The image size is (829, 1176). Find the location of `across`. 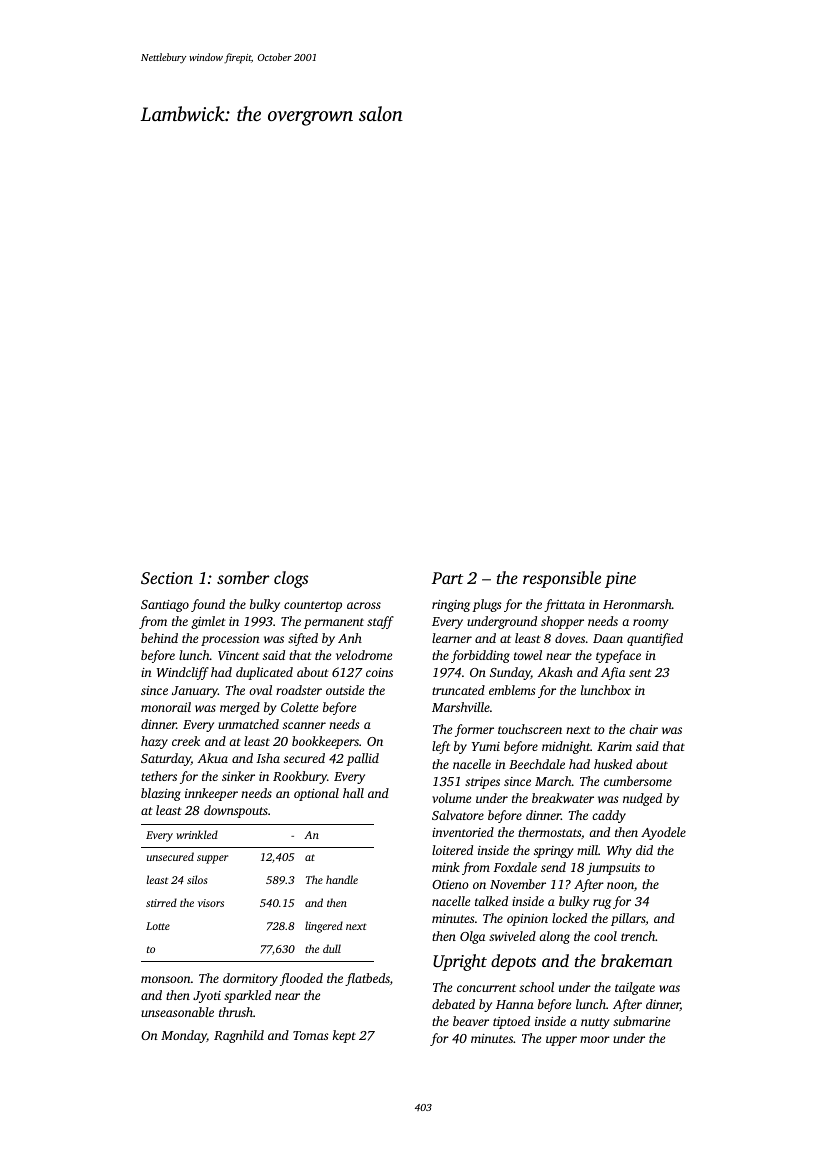

across is located at coordinates (364, 605).
